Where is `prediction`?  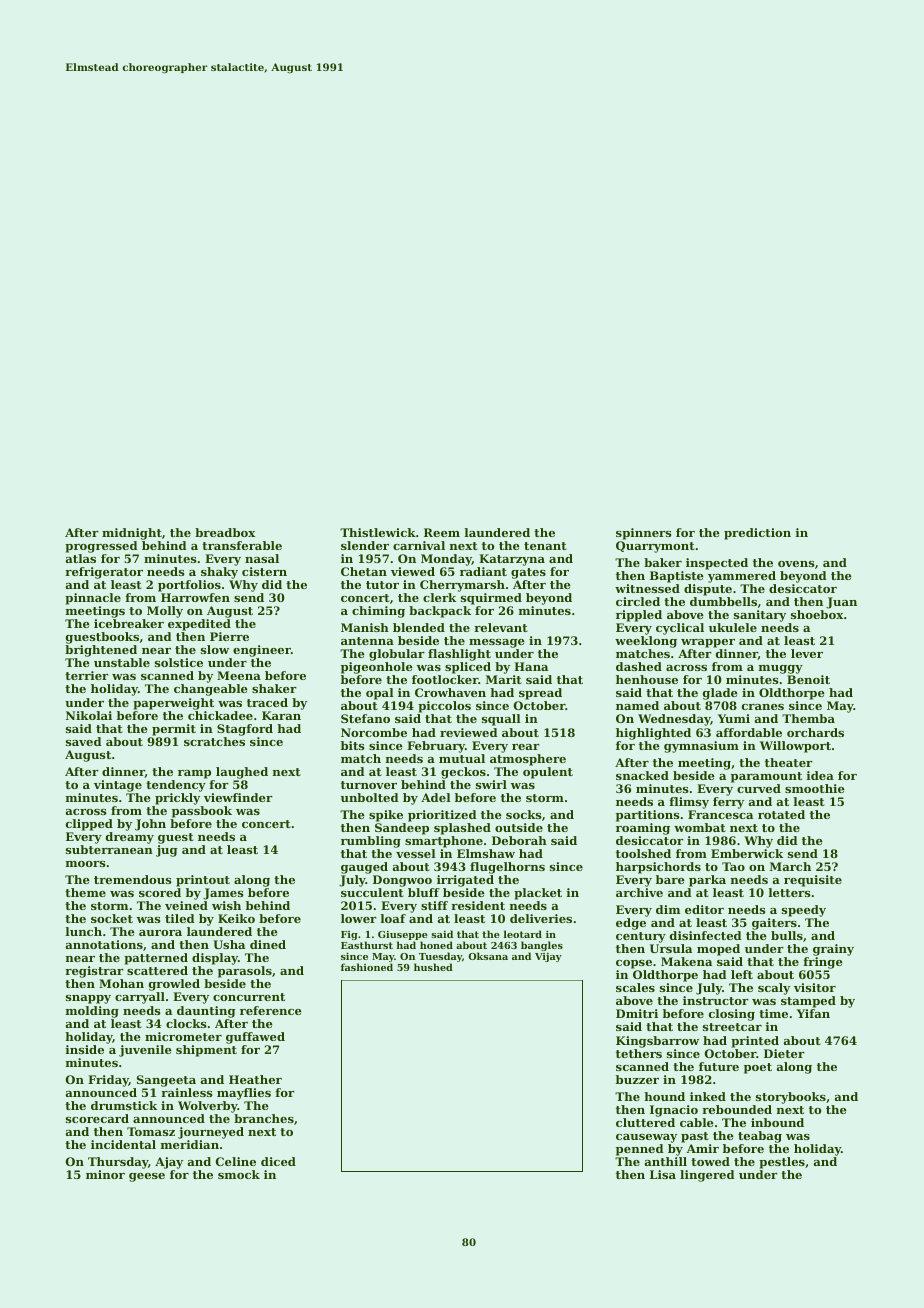
prediction is located at coordinates (757, 534).
